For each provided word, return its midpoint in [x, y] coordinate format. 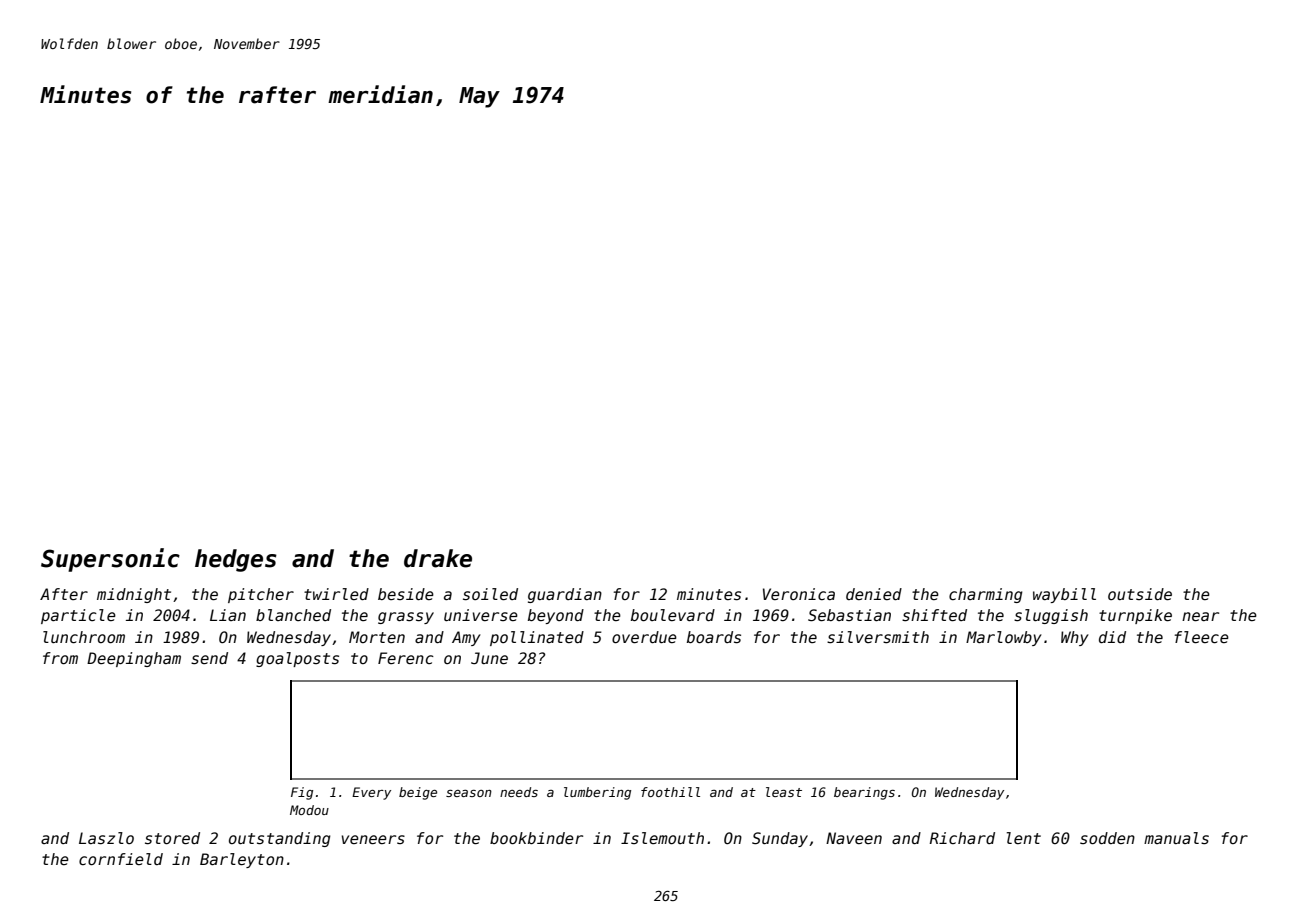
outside [1140, 594]
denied [874, 594]
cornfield [121, 859]
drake [438, 558]
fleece [1202, 637]
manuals [1176, 838]
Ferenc [406, 658]
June [489, 658]
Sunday [780, 839]
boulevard [673, 615]
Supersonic [110, 560]
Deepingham [134, 659]
